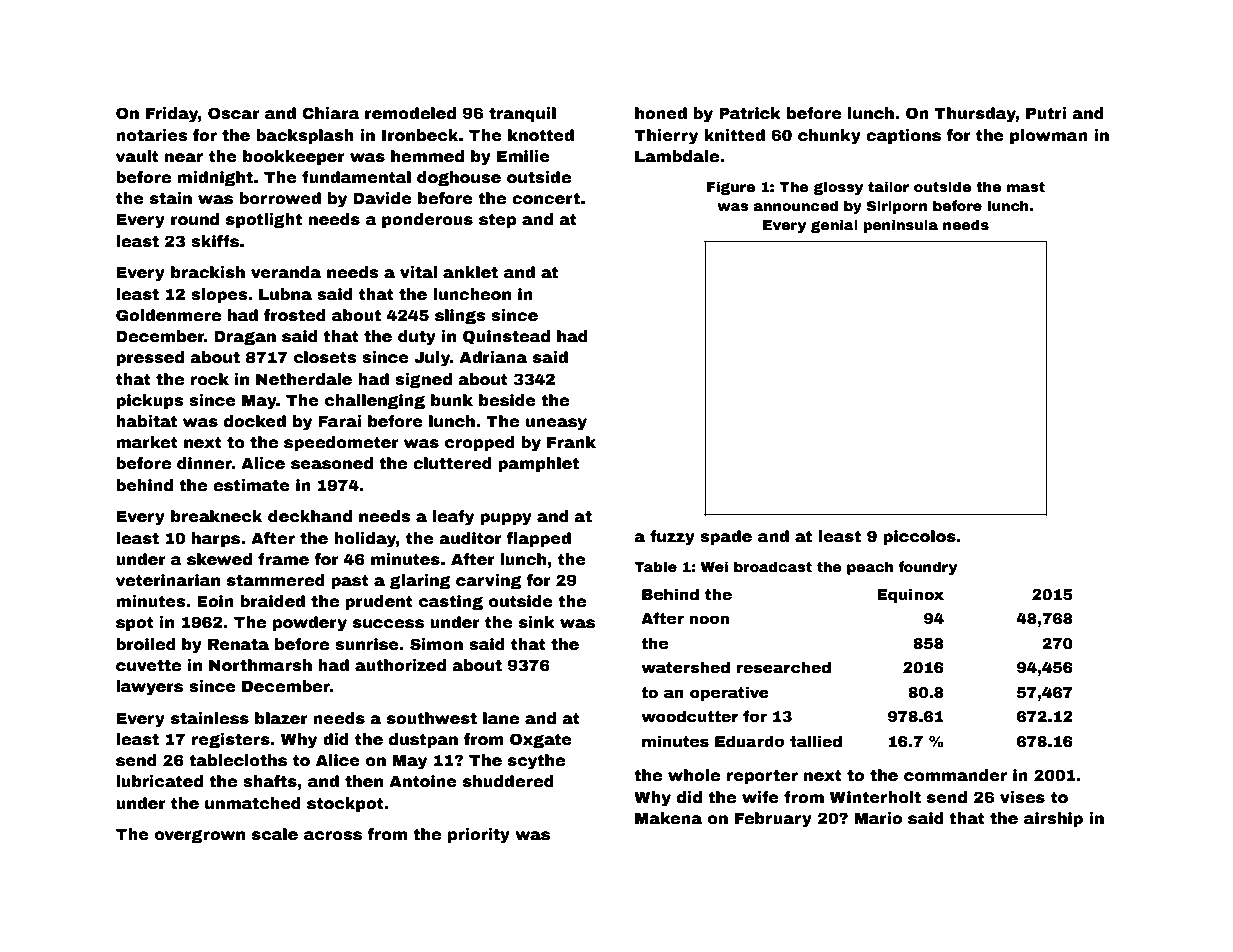 The height and width of the document is (952, 1233). Describe the element at coordinates (276, 580) in the document. I see `stammered` at that location.
